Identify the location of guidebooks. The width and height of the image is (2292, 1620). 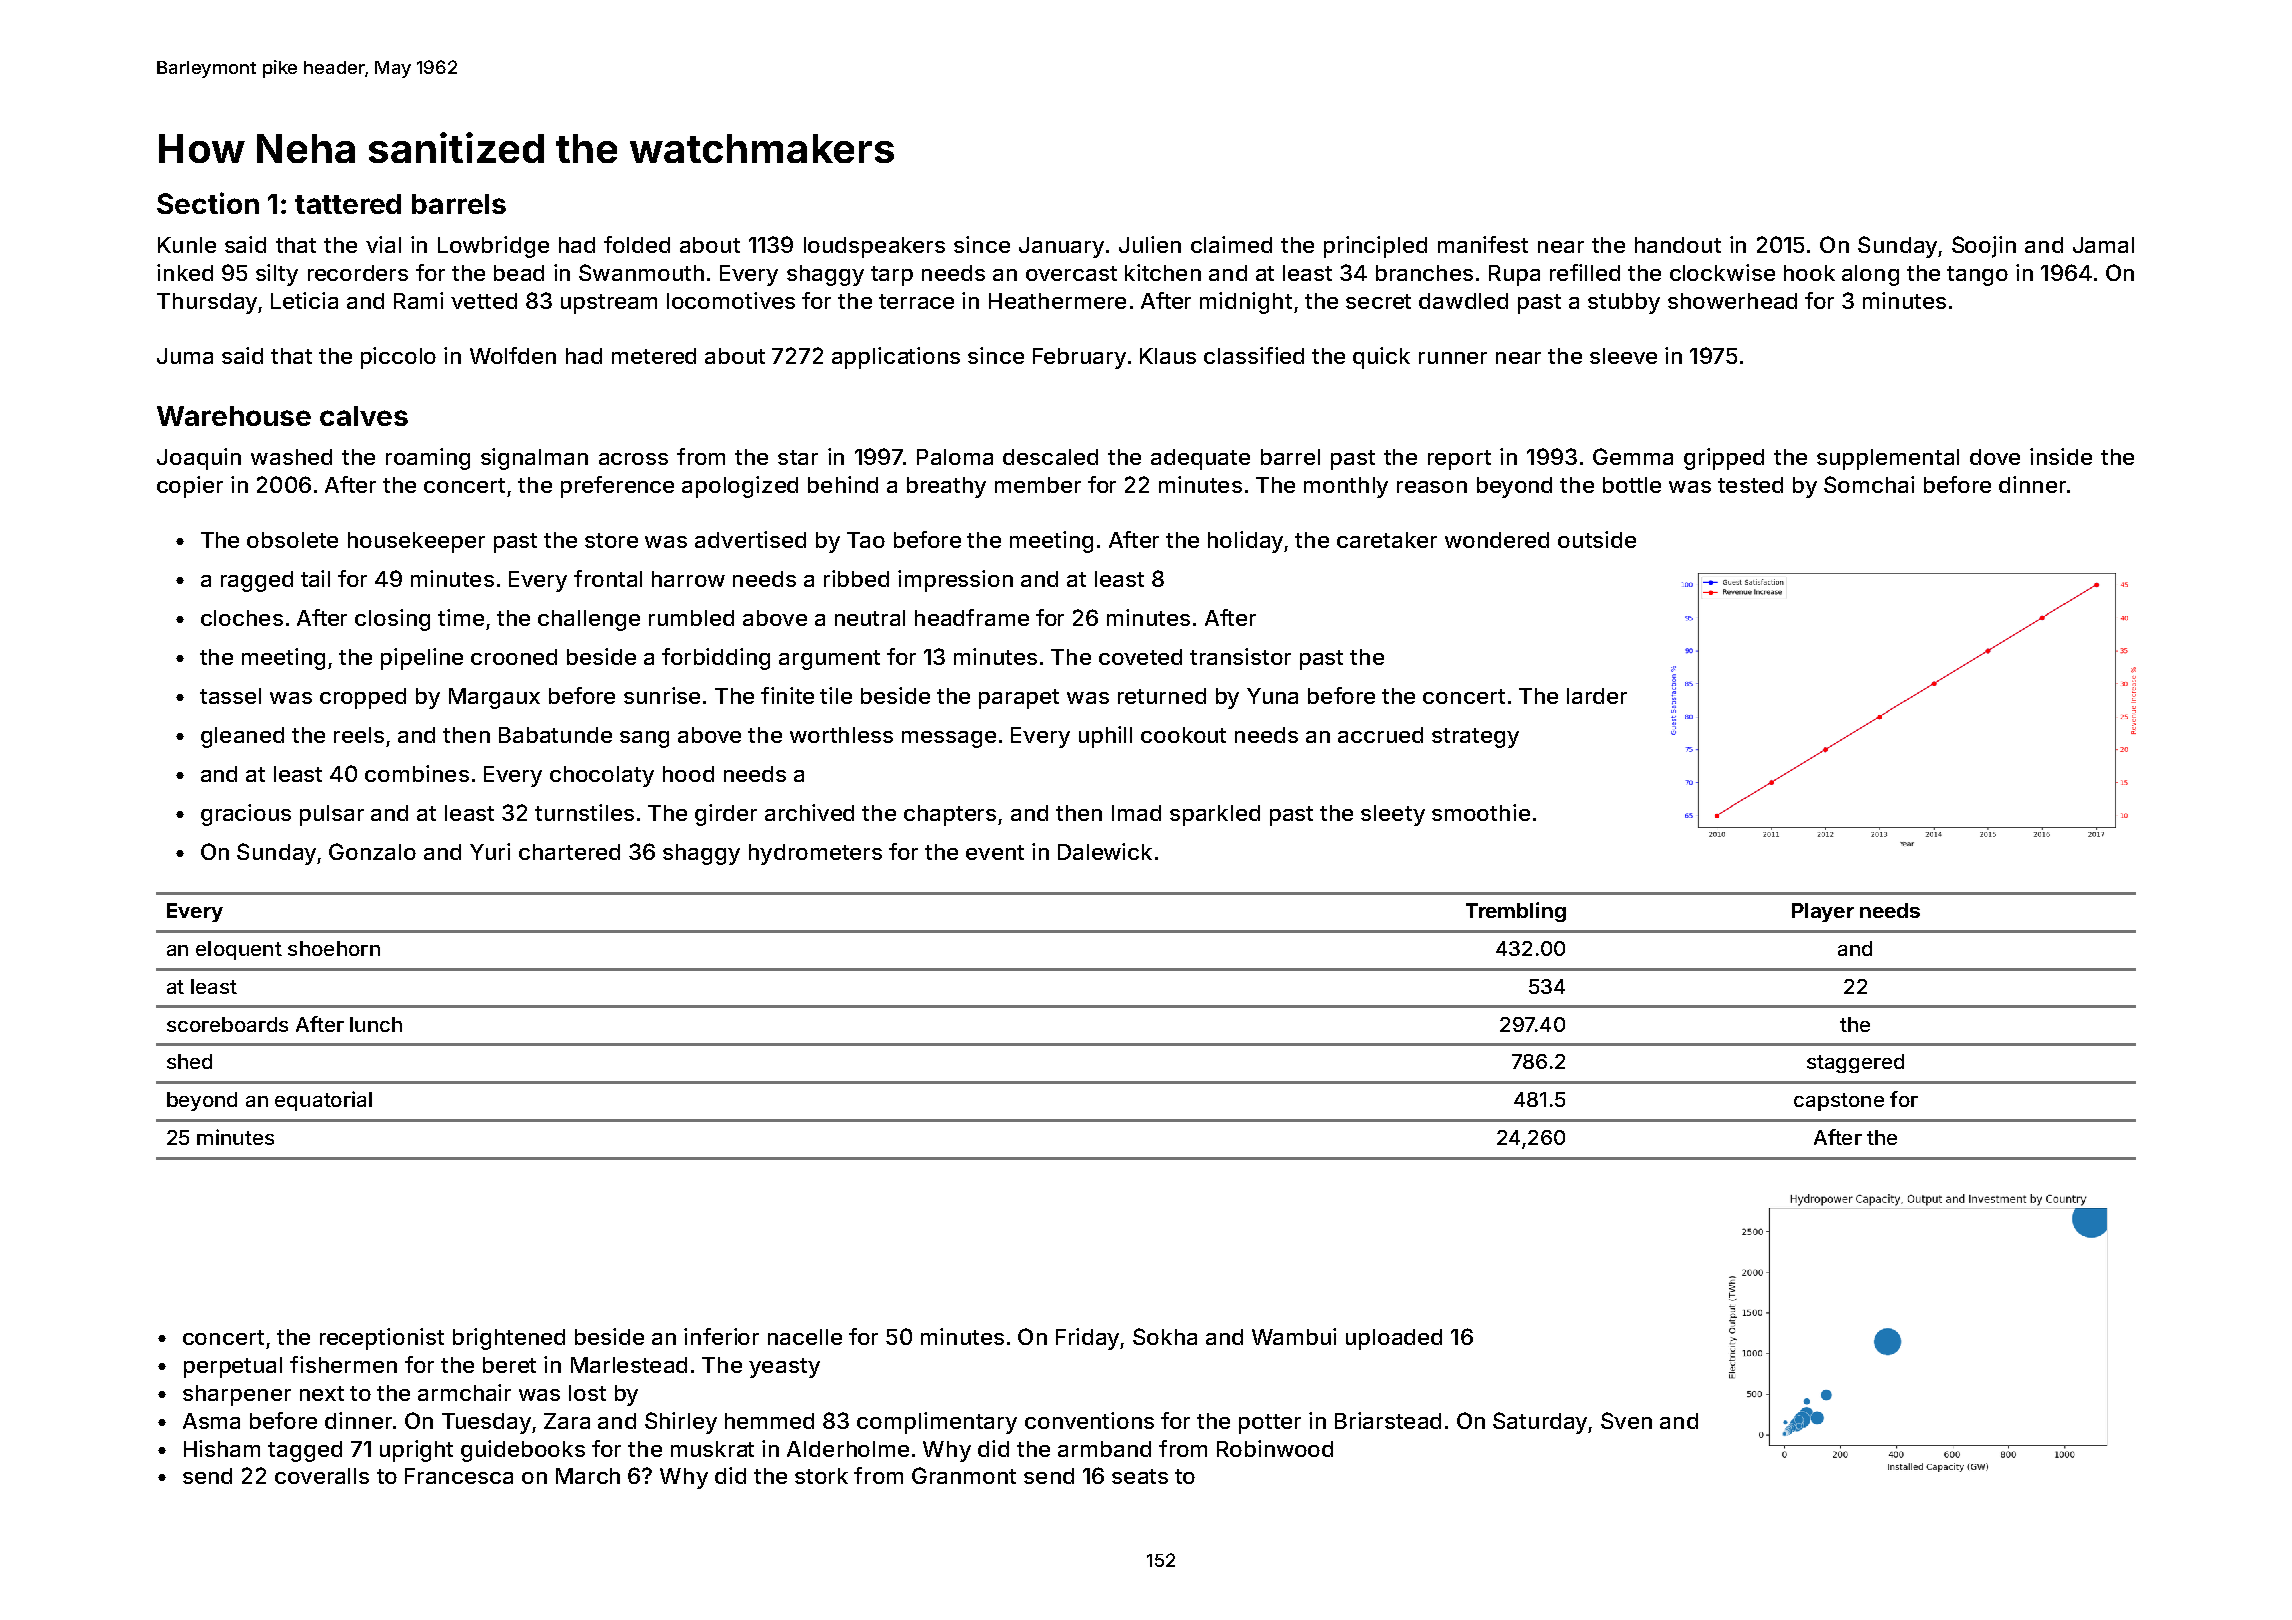
(523, 1451).
